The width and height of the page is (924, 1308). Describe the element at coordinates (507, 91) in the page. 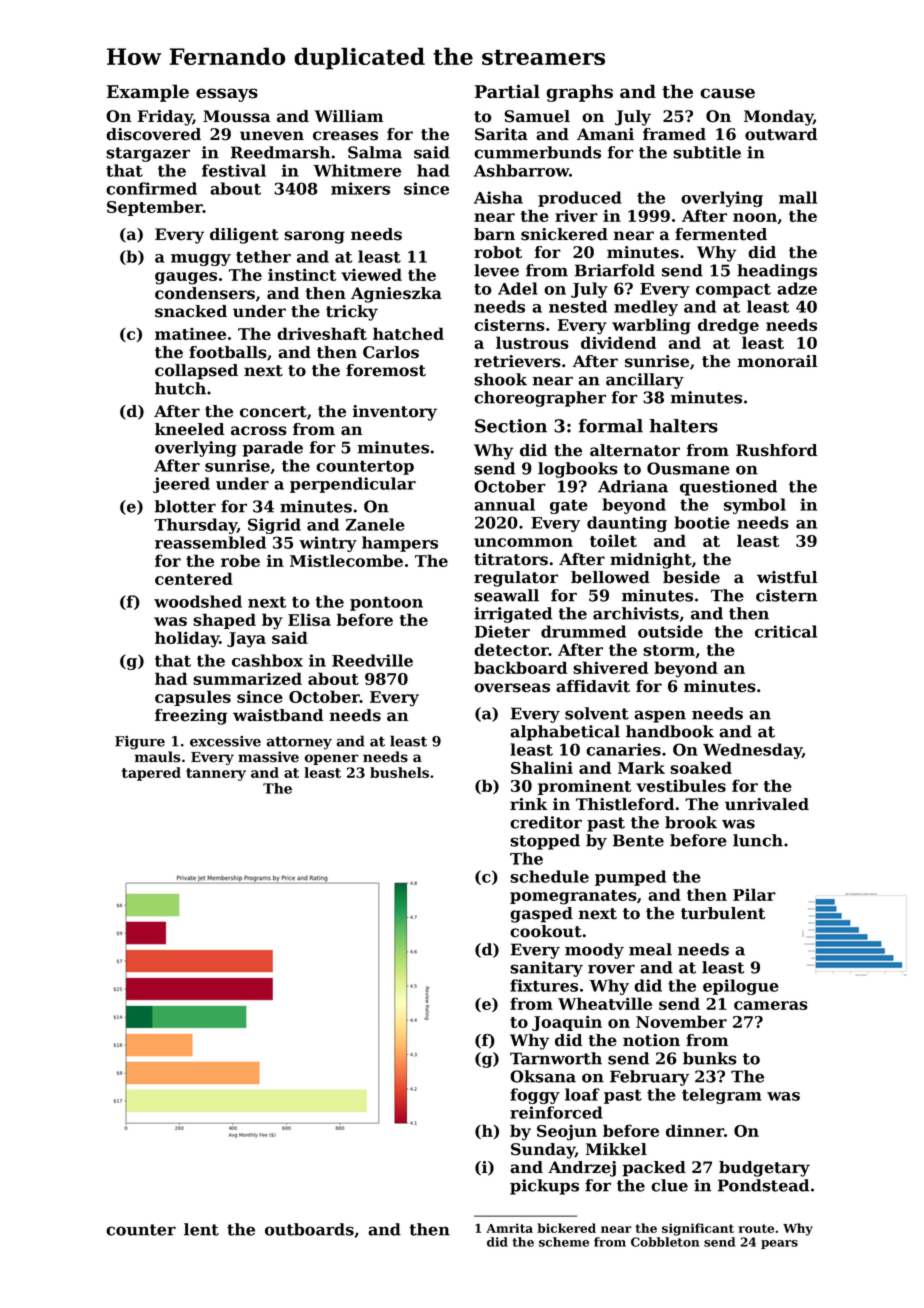

I see `Partial` at that location.
